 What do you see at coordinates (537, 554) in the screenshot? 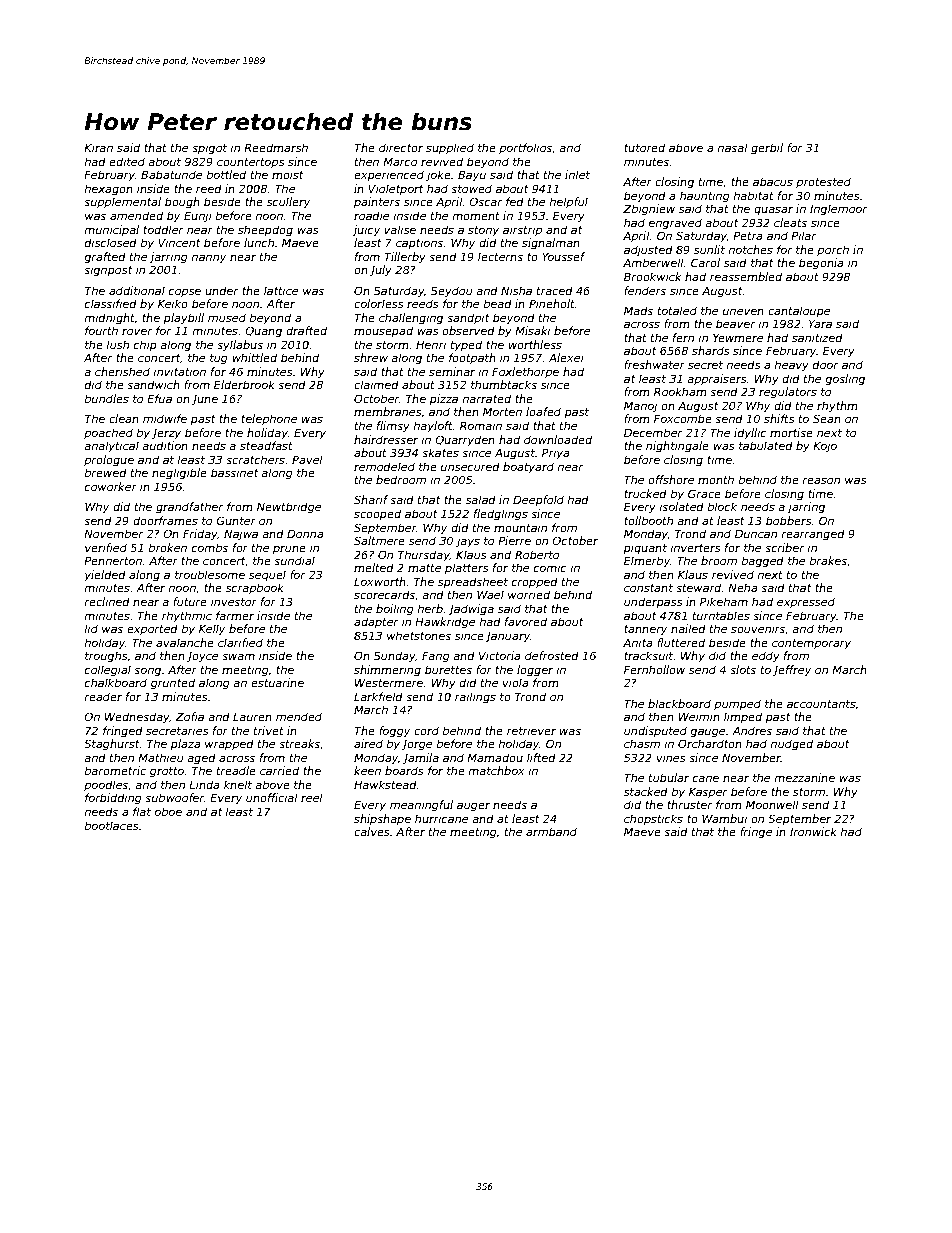
I see `Roberto` at bounding box center [537, 554].
